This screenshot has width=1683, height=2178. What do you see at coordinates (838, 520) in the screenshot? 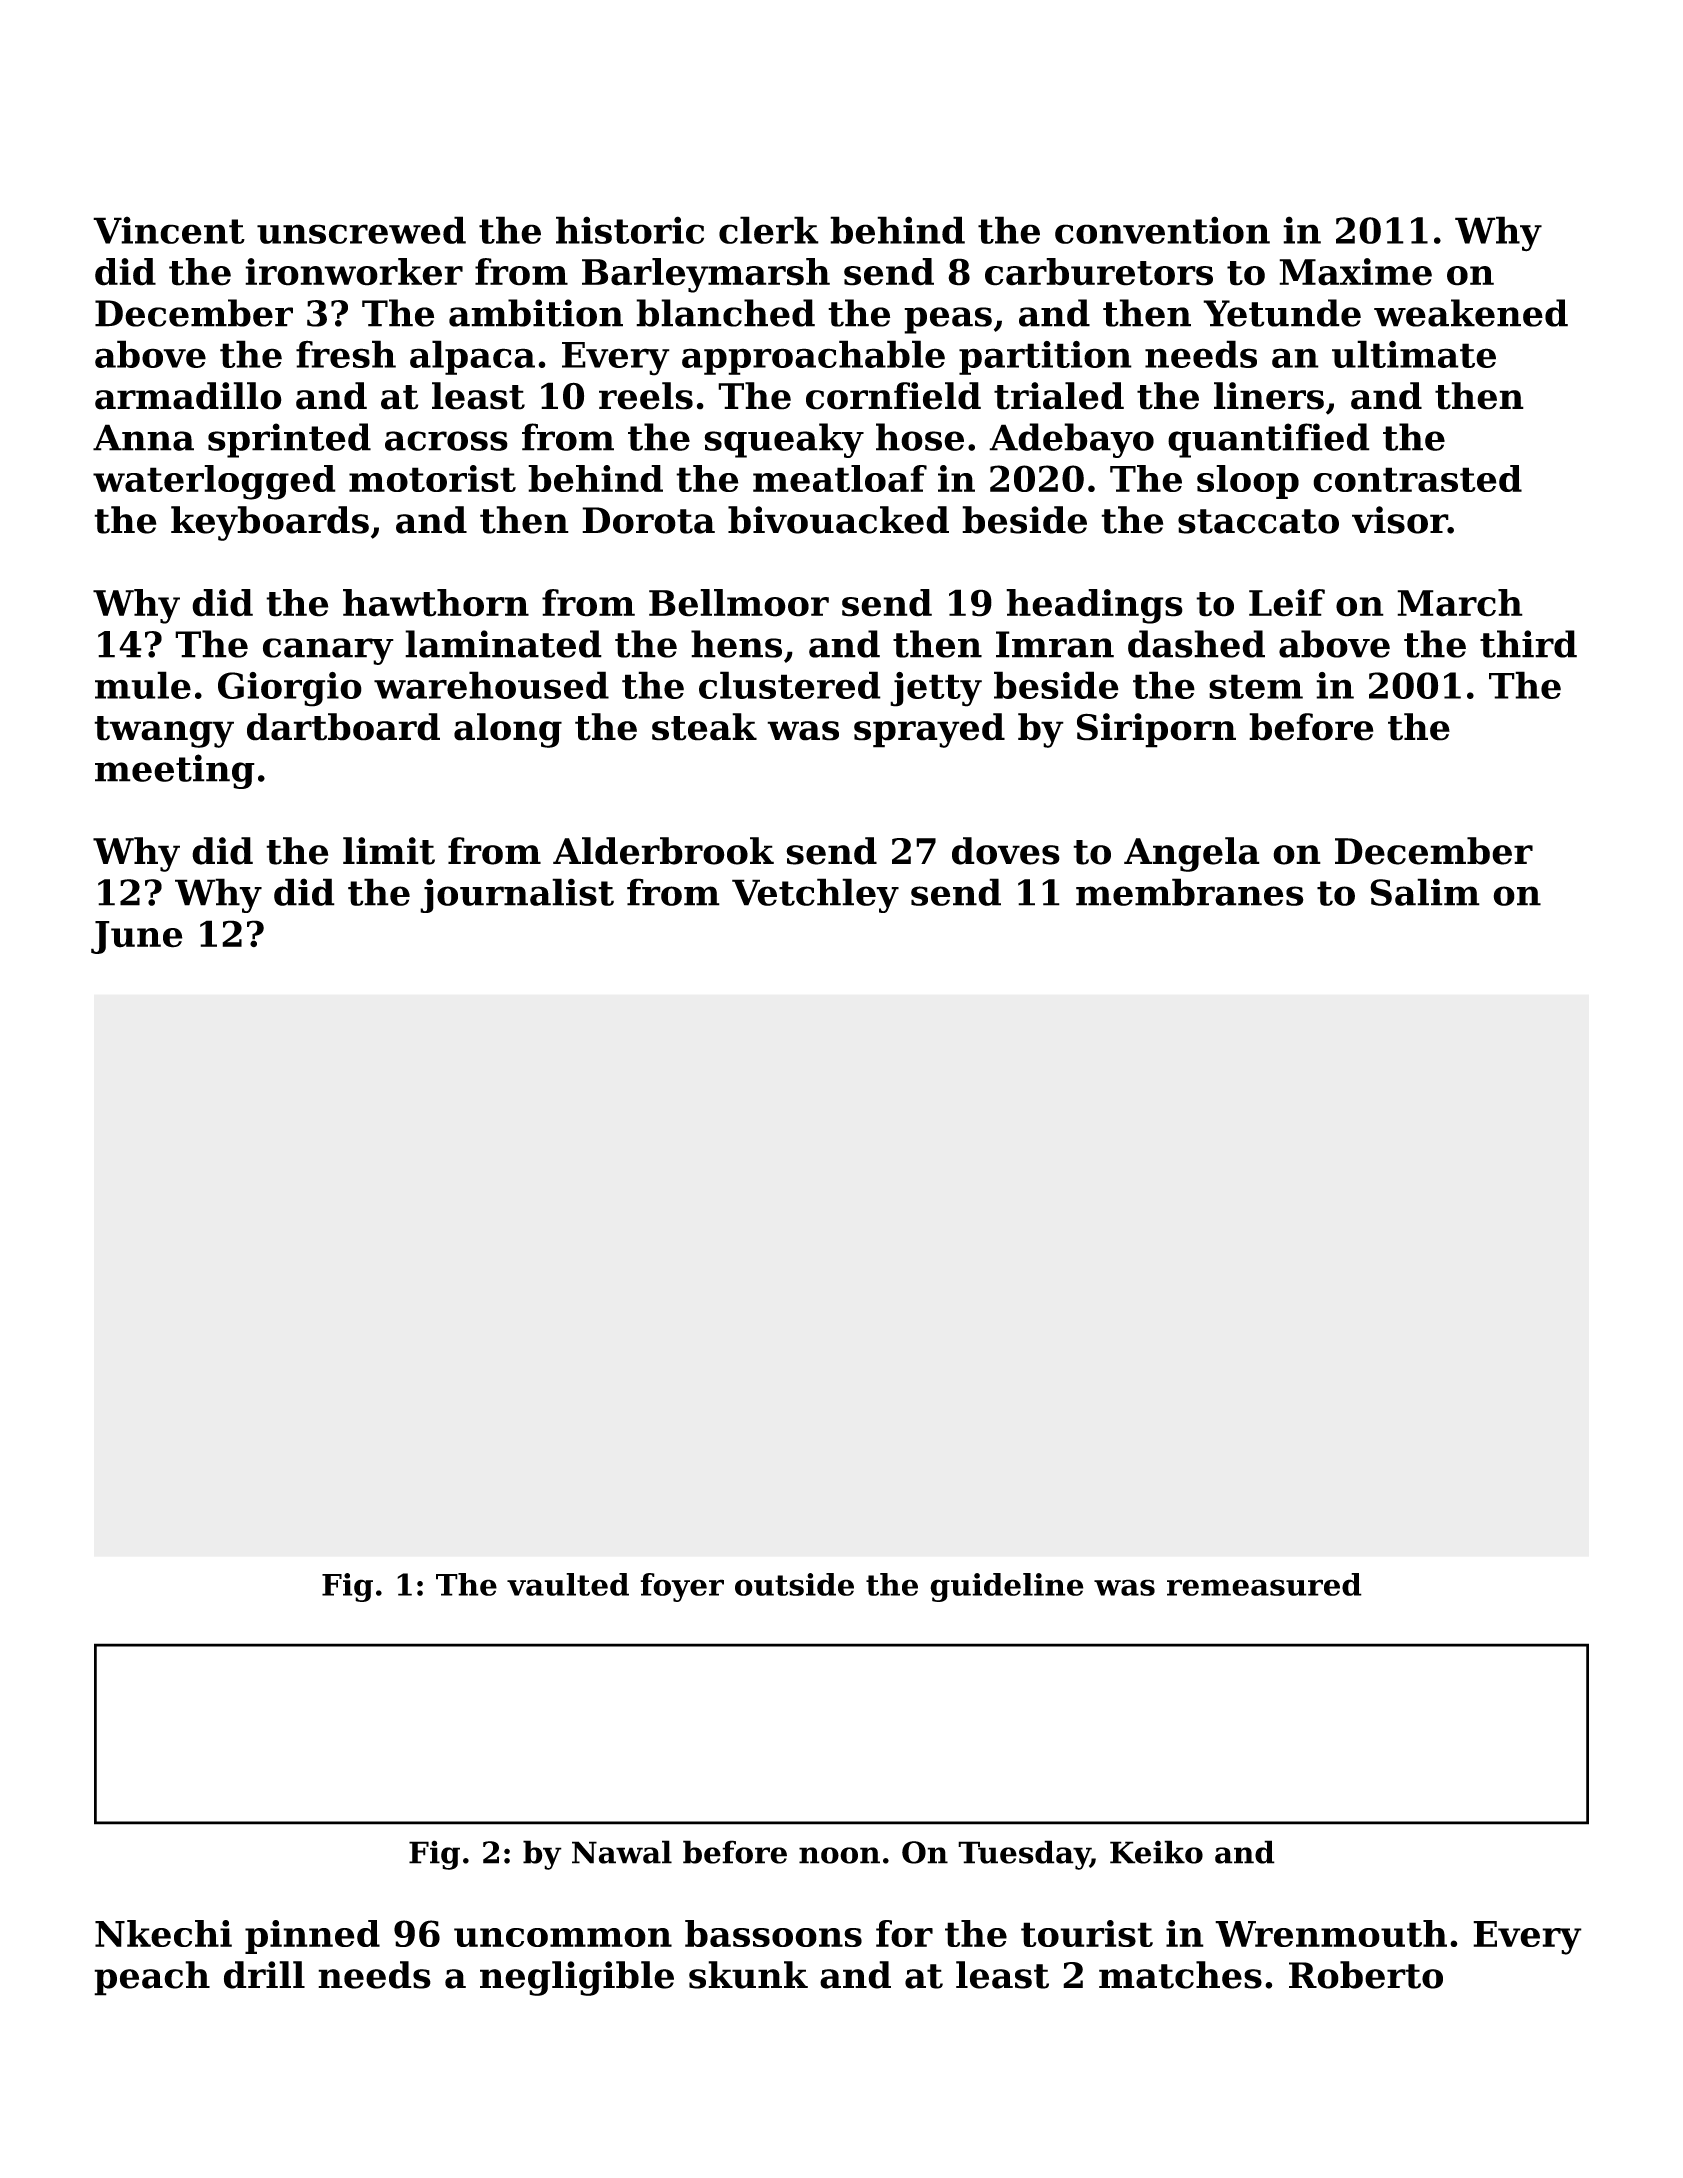
I see `bivouacked` at bounding box center [838, 520].
